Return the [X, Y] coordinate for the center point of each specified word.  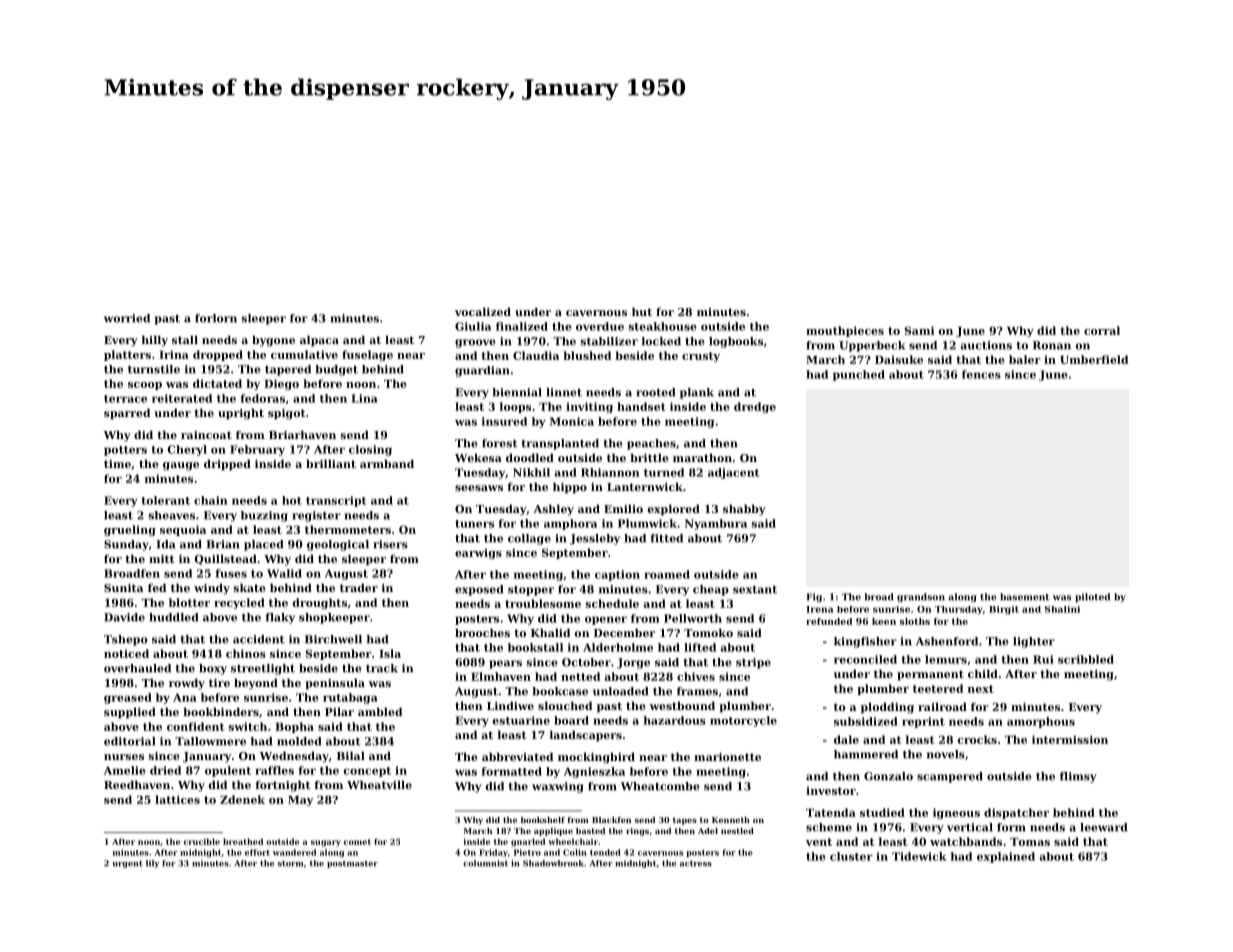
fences [981, 374]
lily [152, 864]
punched [859, 375]
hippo [570, 488]
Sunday [126, 545]
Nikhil [531, 472]
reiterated [182, 398]
